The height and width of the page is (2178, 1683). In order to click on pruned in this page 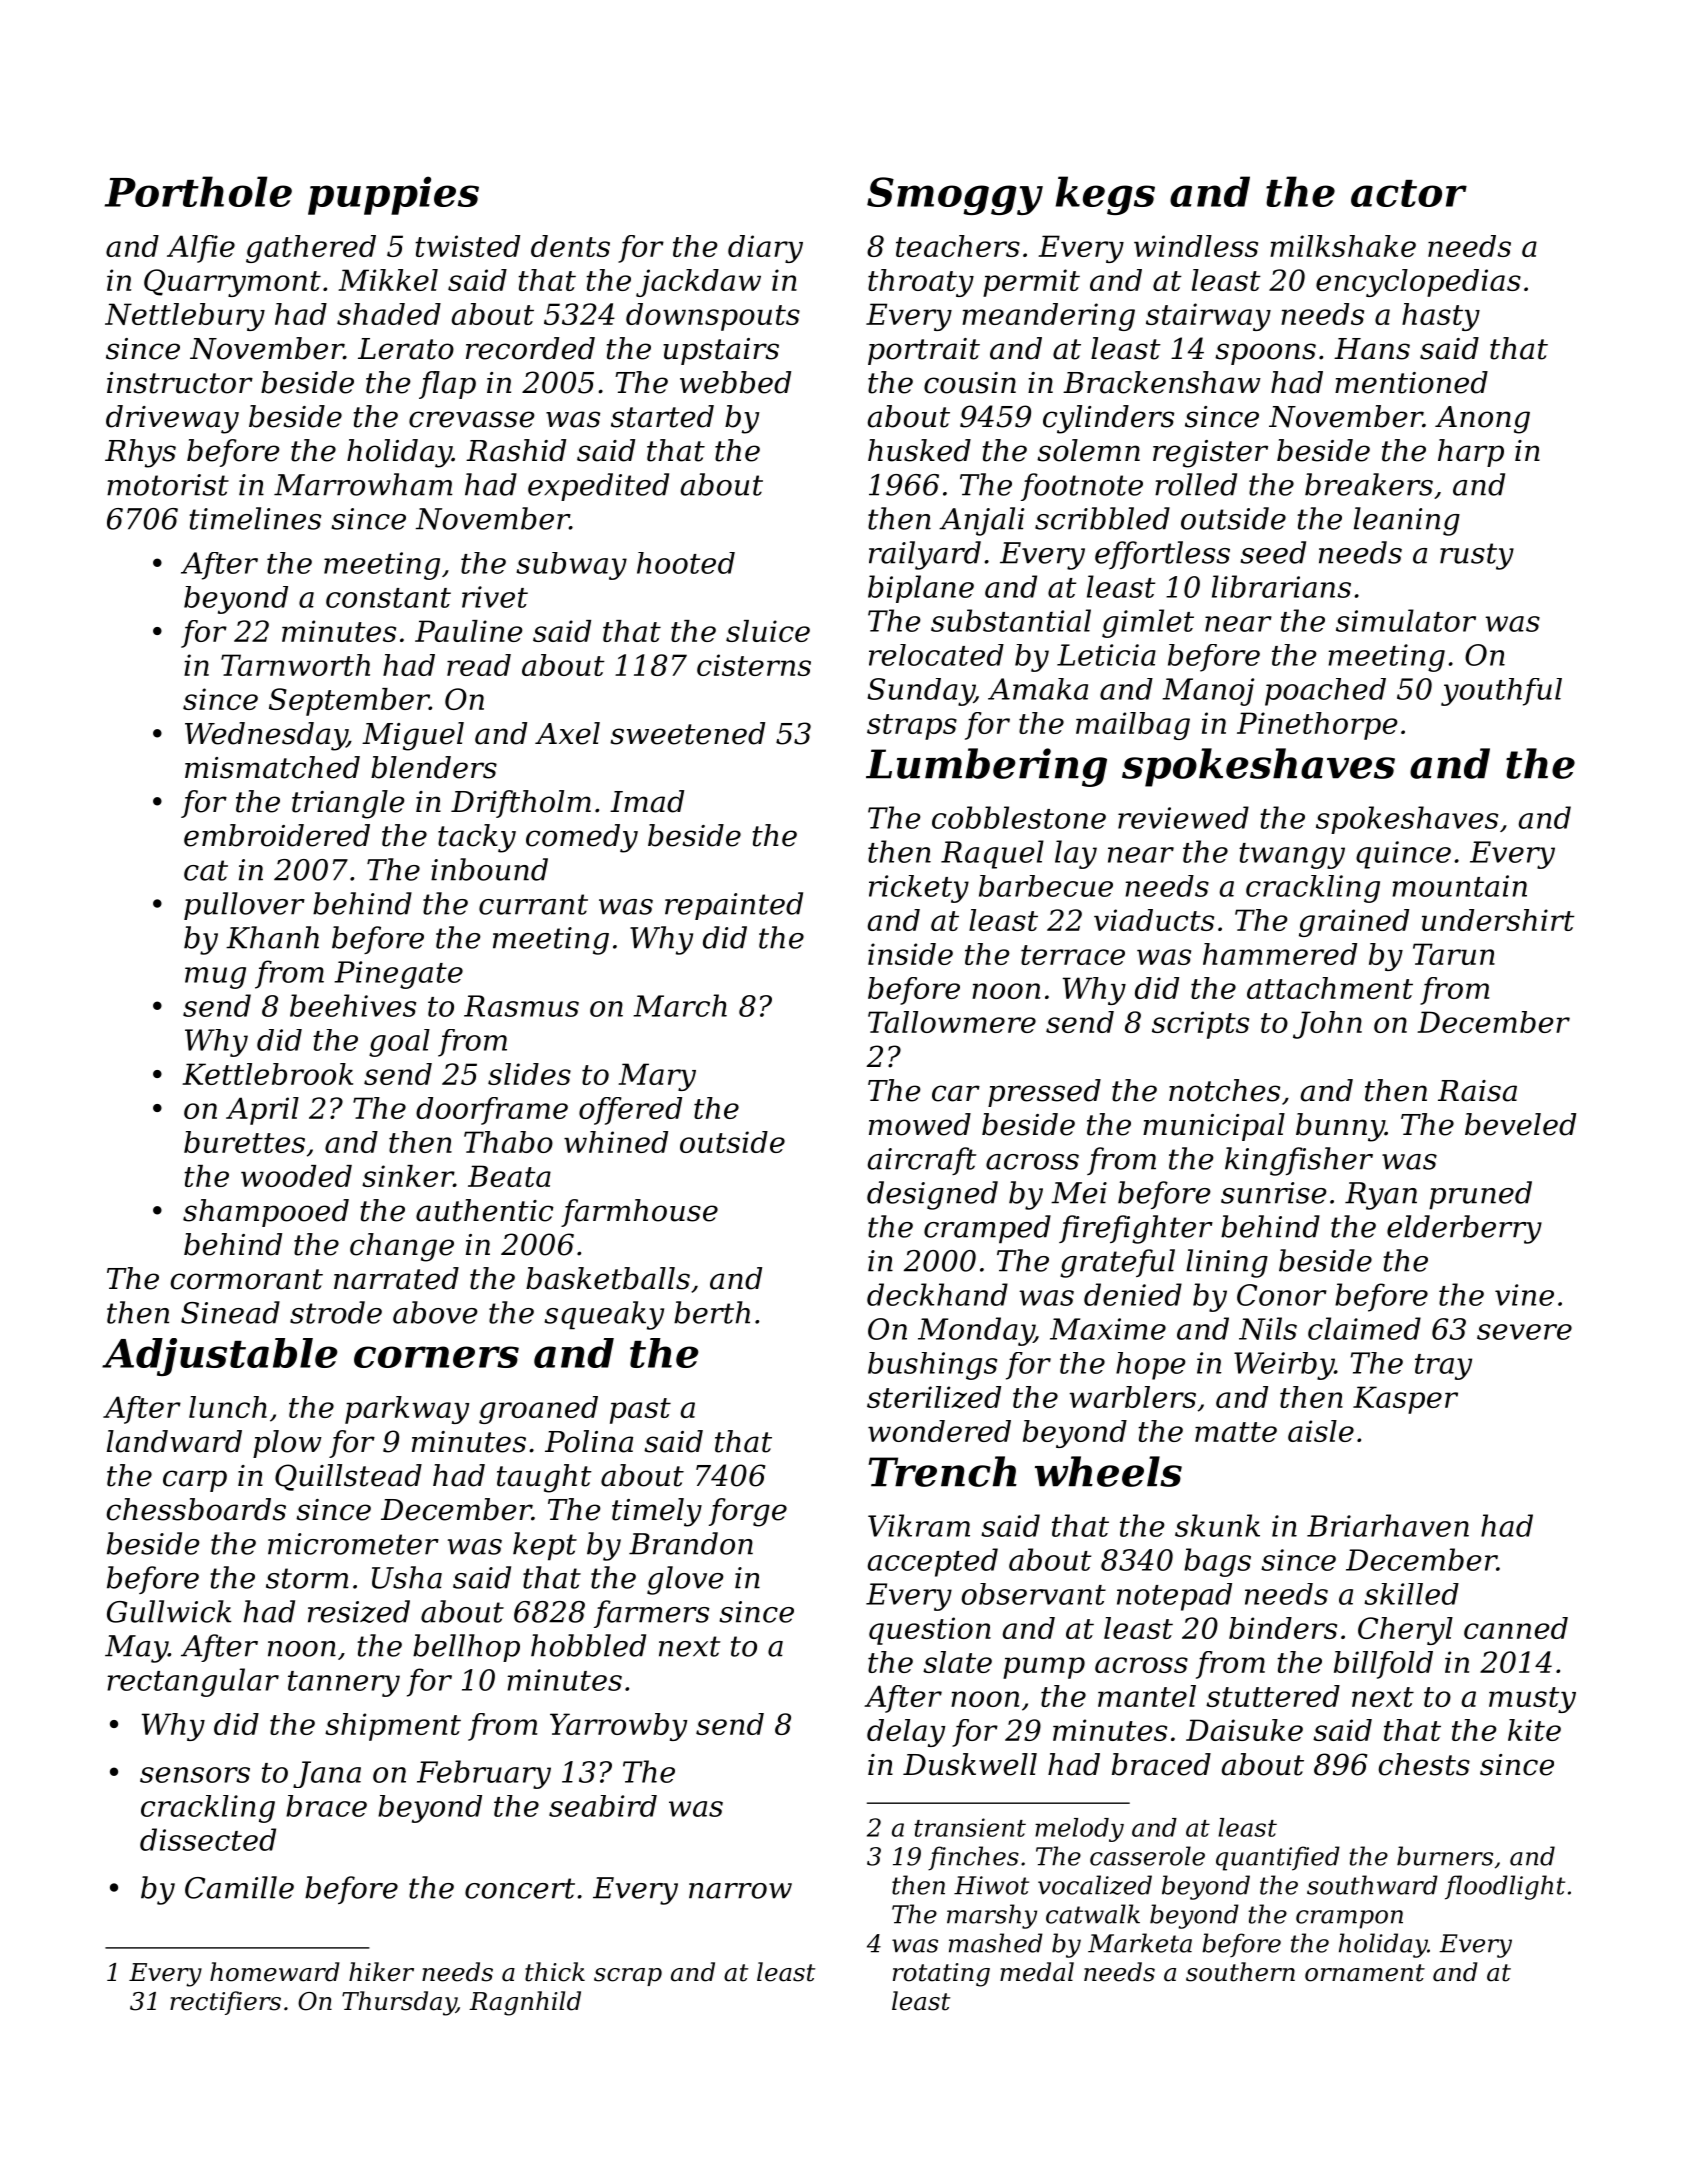, I will do `click(1480, 1195)`.
